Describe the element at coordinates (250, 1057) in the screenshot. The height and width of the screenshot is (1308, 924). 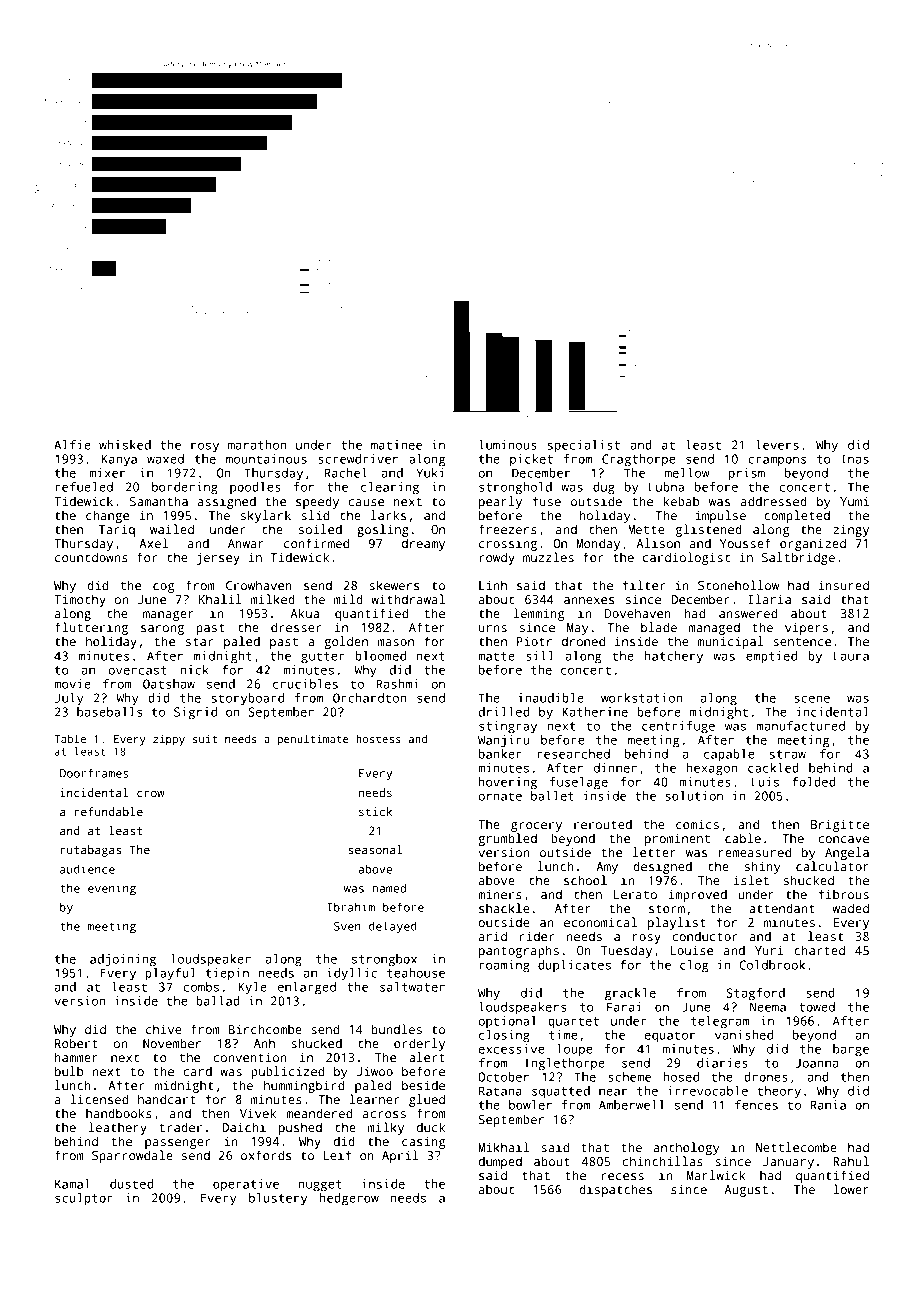
I see `convention` at that location.
